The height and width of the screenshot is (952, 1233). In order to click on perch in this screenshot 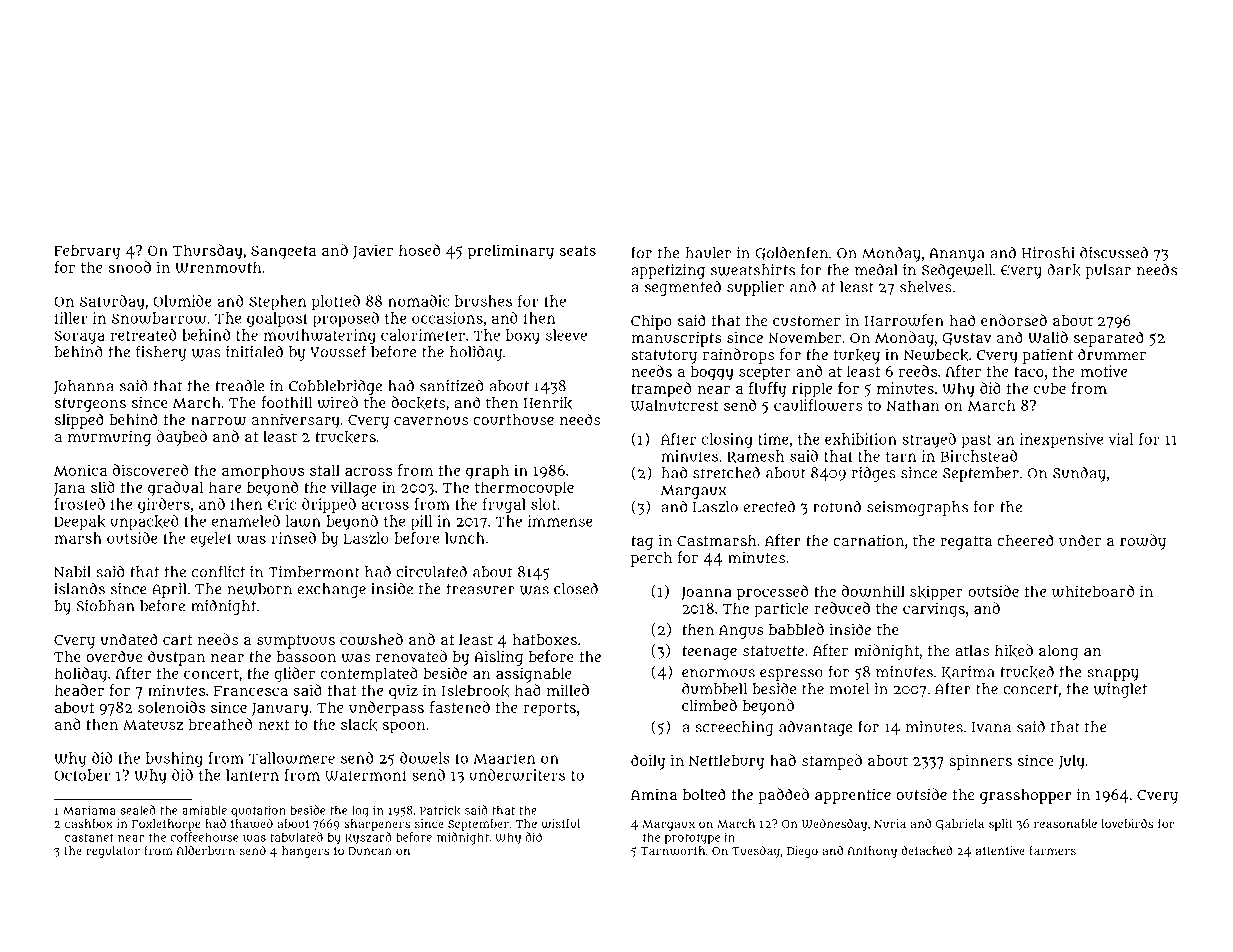, I will do `click(651, 559)`.
